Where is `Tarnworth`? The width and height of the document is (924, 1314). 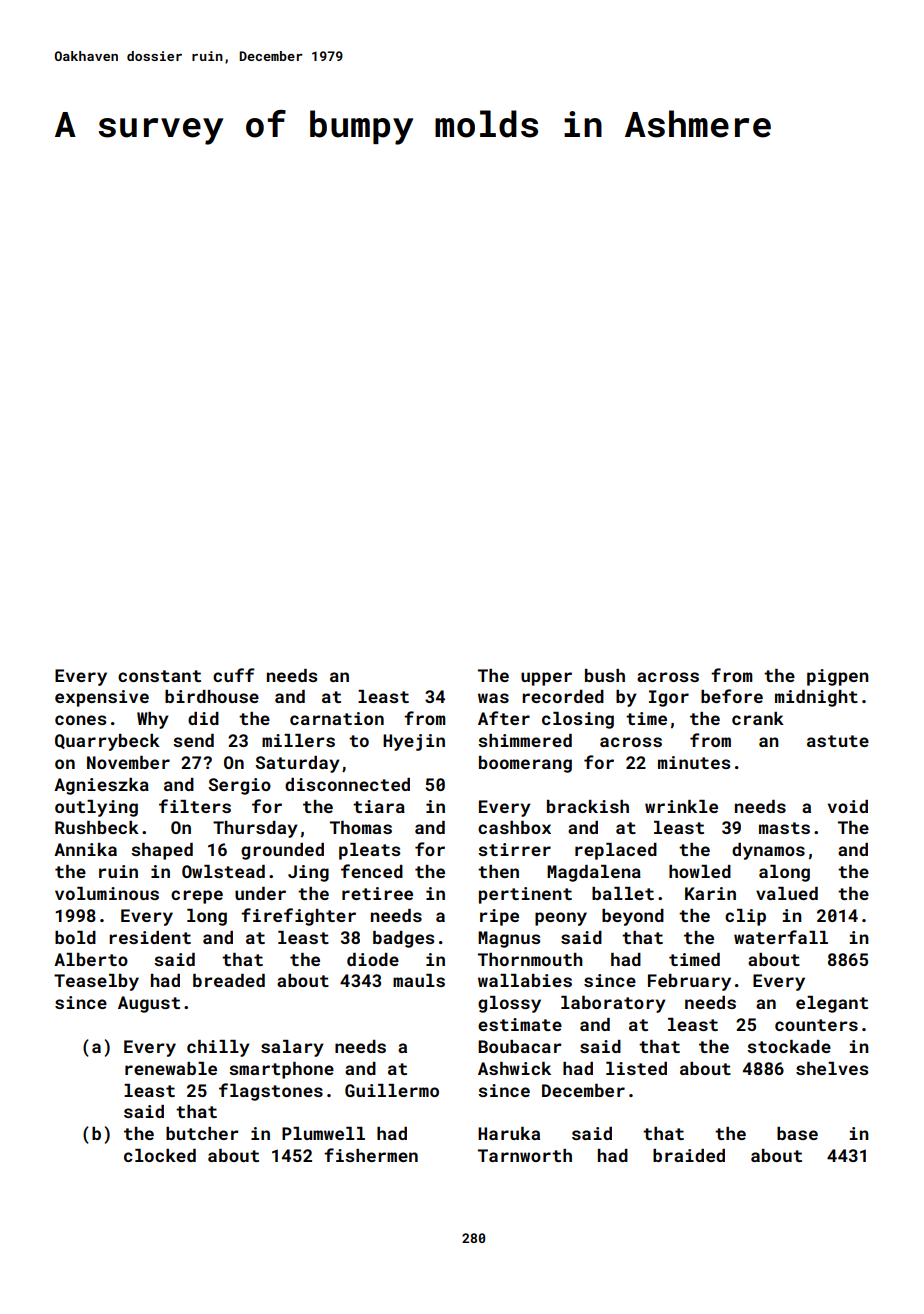
Tarnworth is located at coordinates (525, 1155).
